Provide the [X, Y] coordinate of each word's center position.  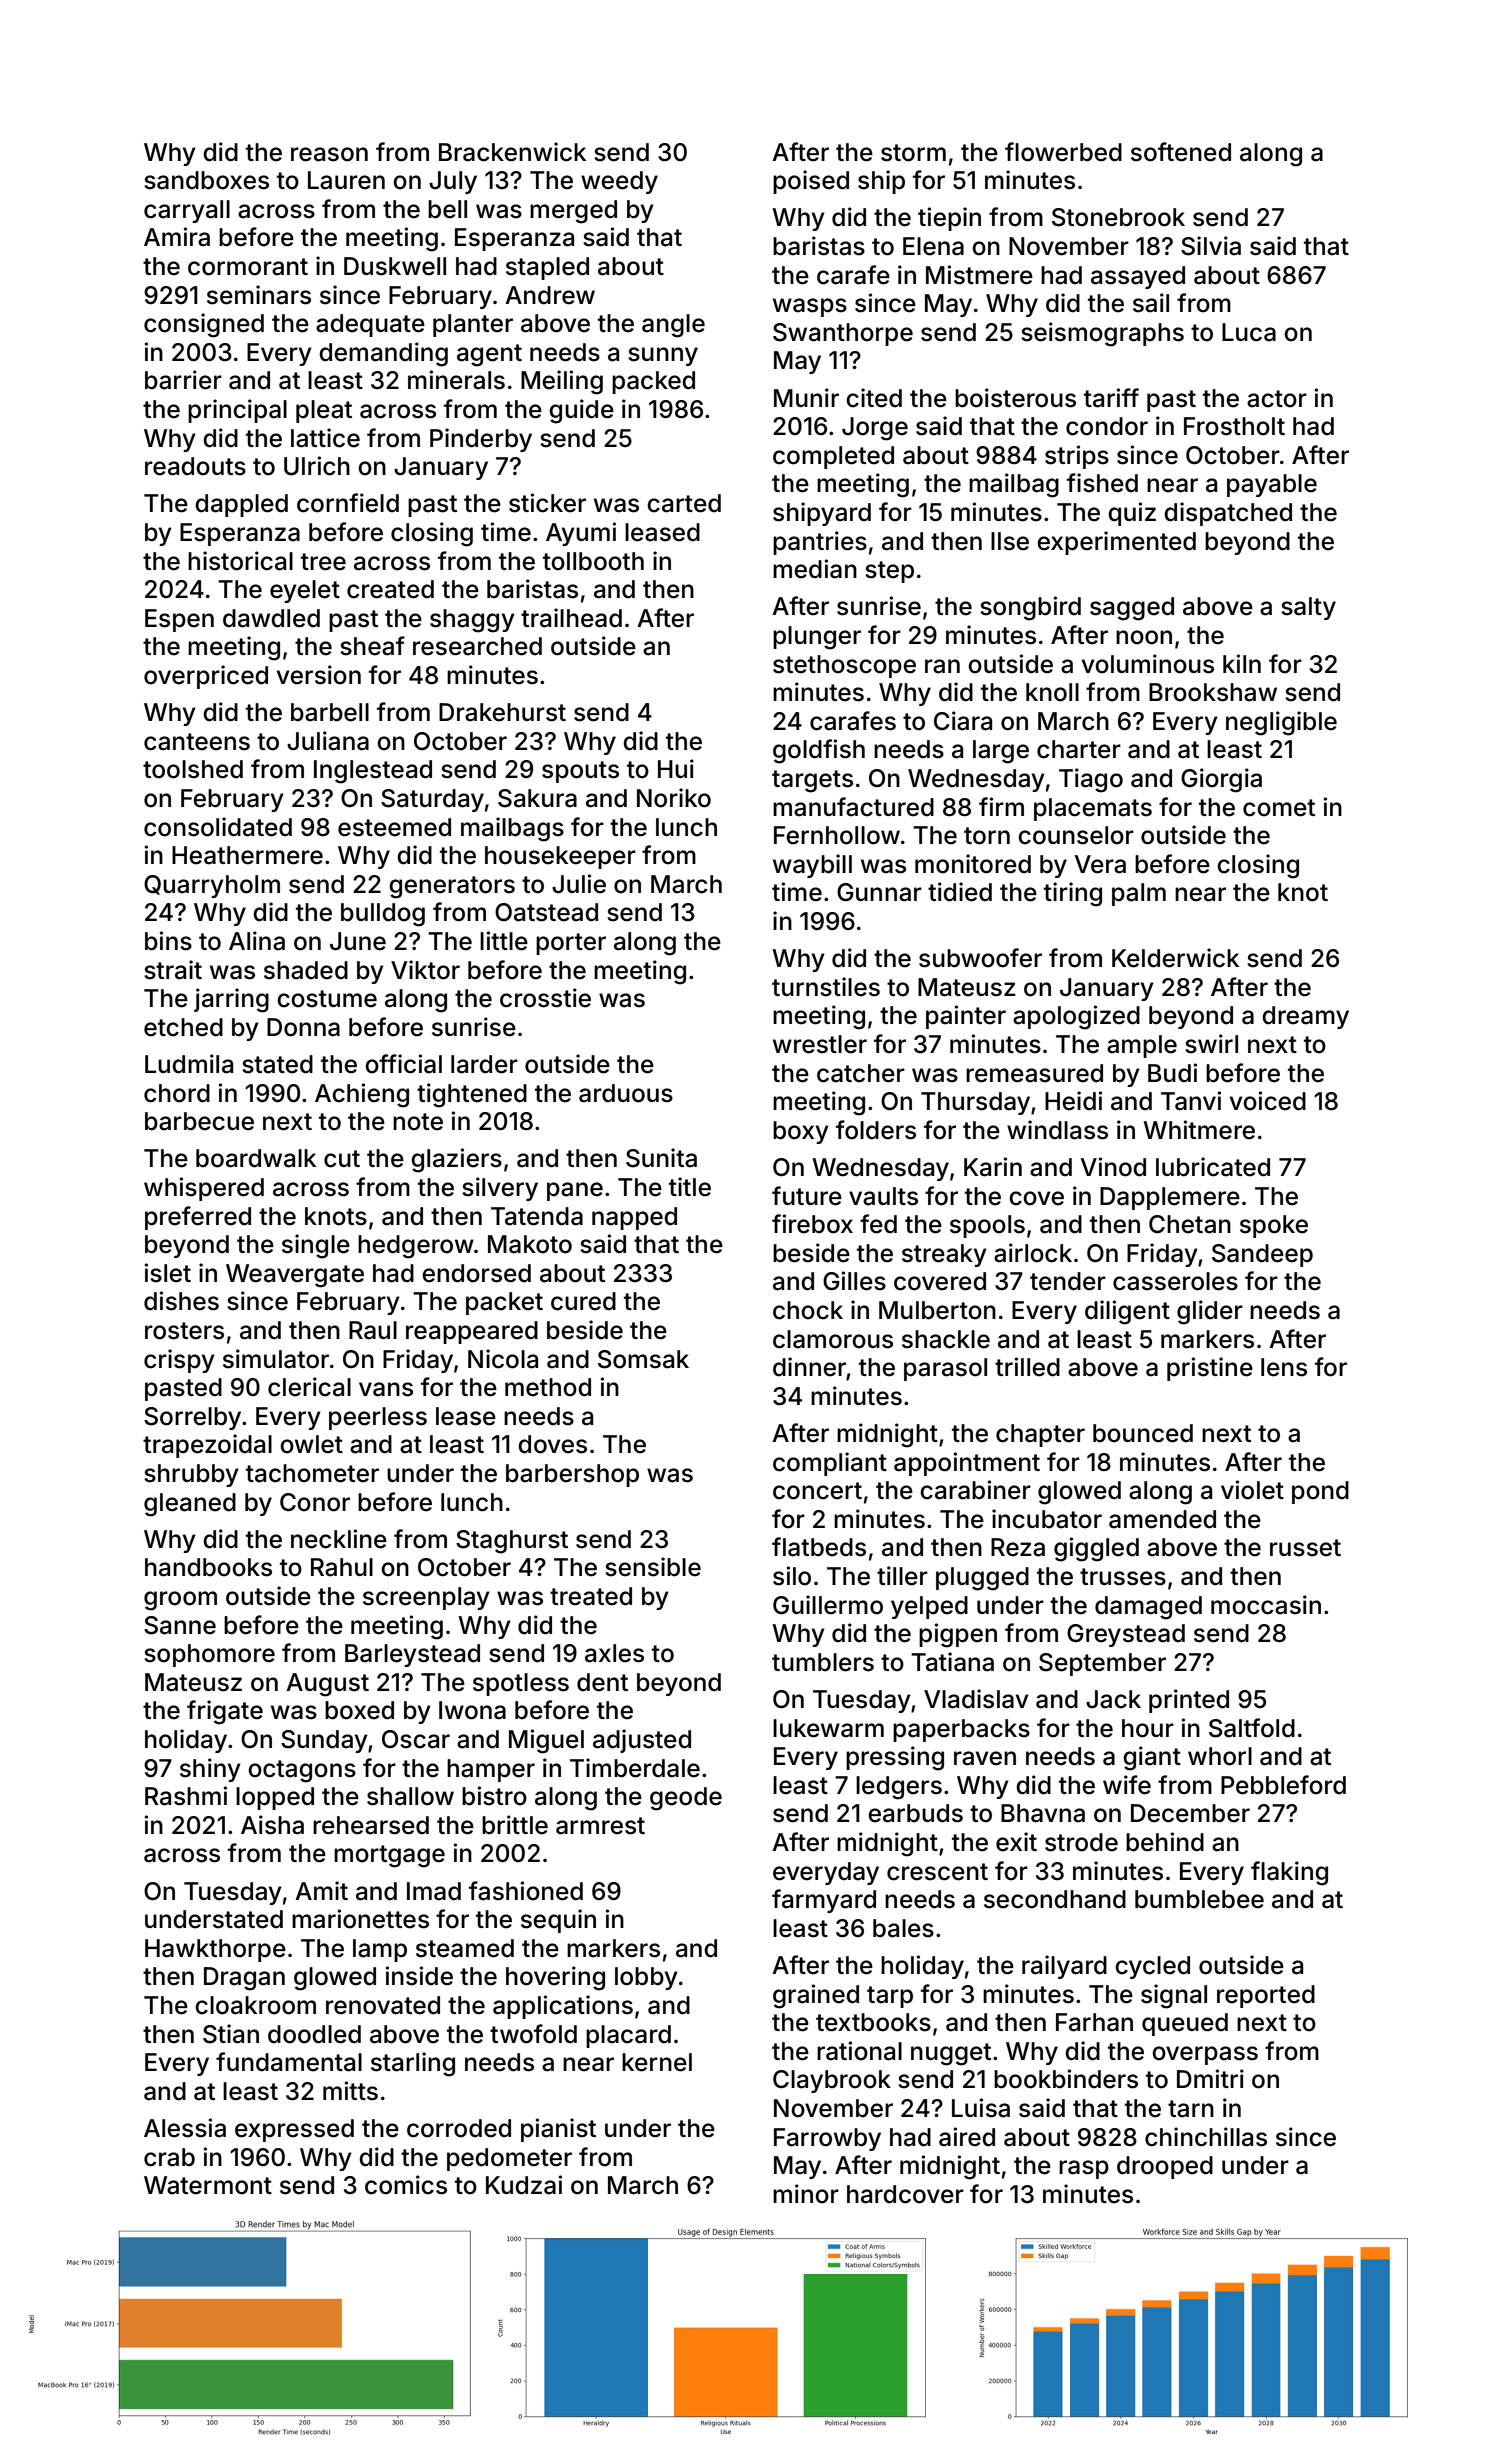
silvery [500, 1189]
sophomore [209, 1655]
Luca [1249, 332]
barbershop [572, 1475]
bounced [1143, 1433]
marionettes [360, 1919]
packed [653, 382]
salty [1308, 608]
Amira [177, 237]
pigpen [958, 1635]
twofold [533, 2034]
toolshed [193, 769]
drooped [1165, 2167]
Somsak [643, 1359]
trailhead [571, 618]
